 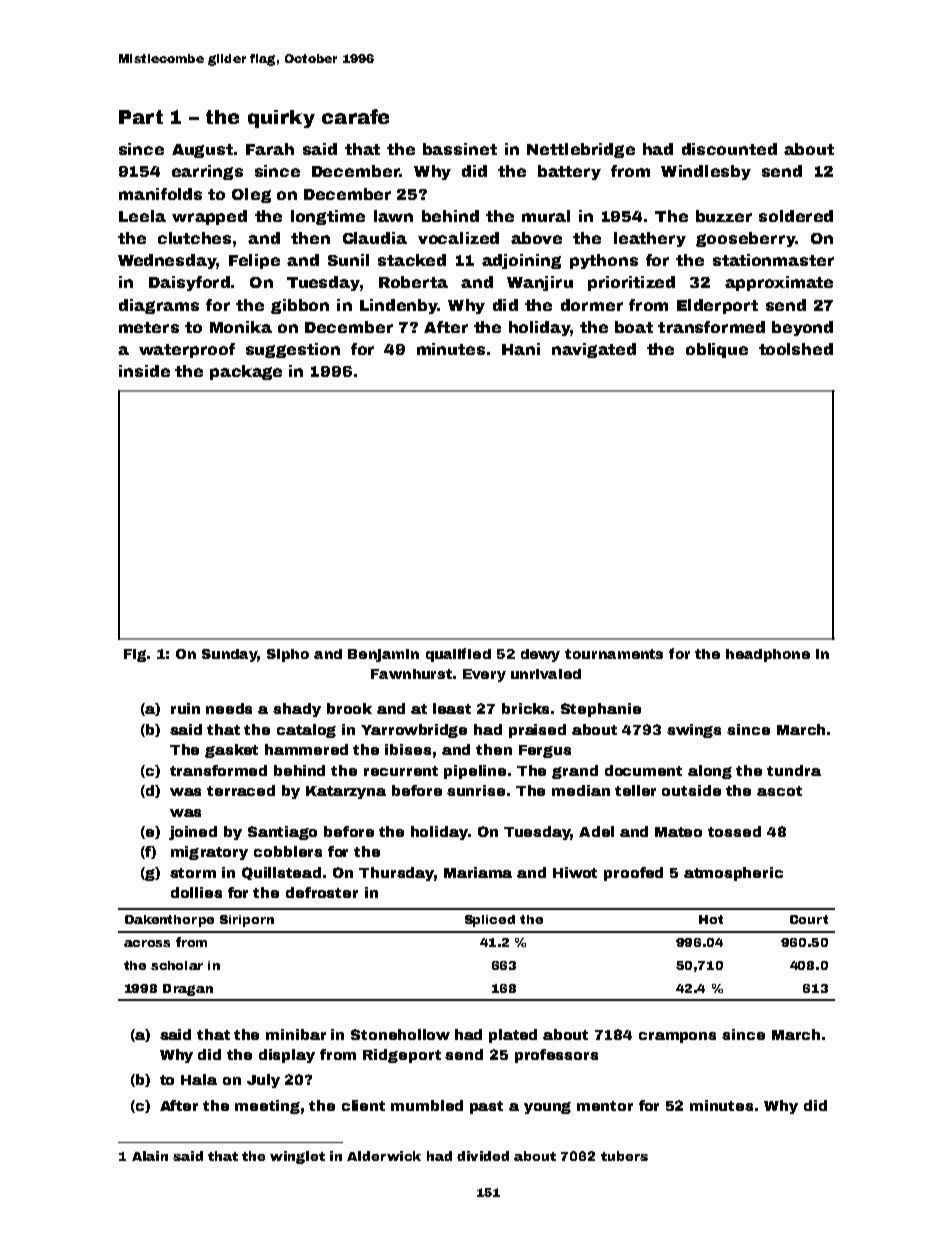 What do you see at coordinates (809, 919) in the page?
I see `Court` at bounding box center [809, 919].
